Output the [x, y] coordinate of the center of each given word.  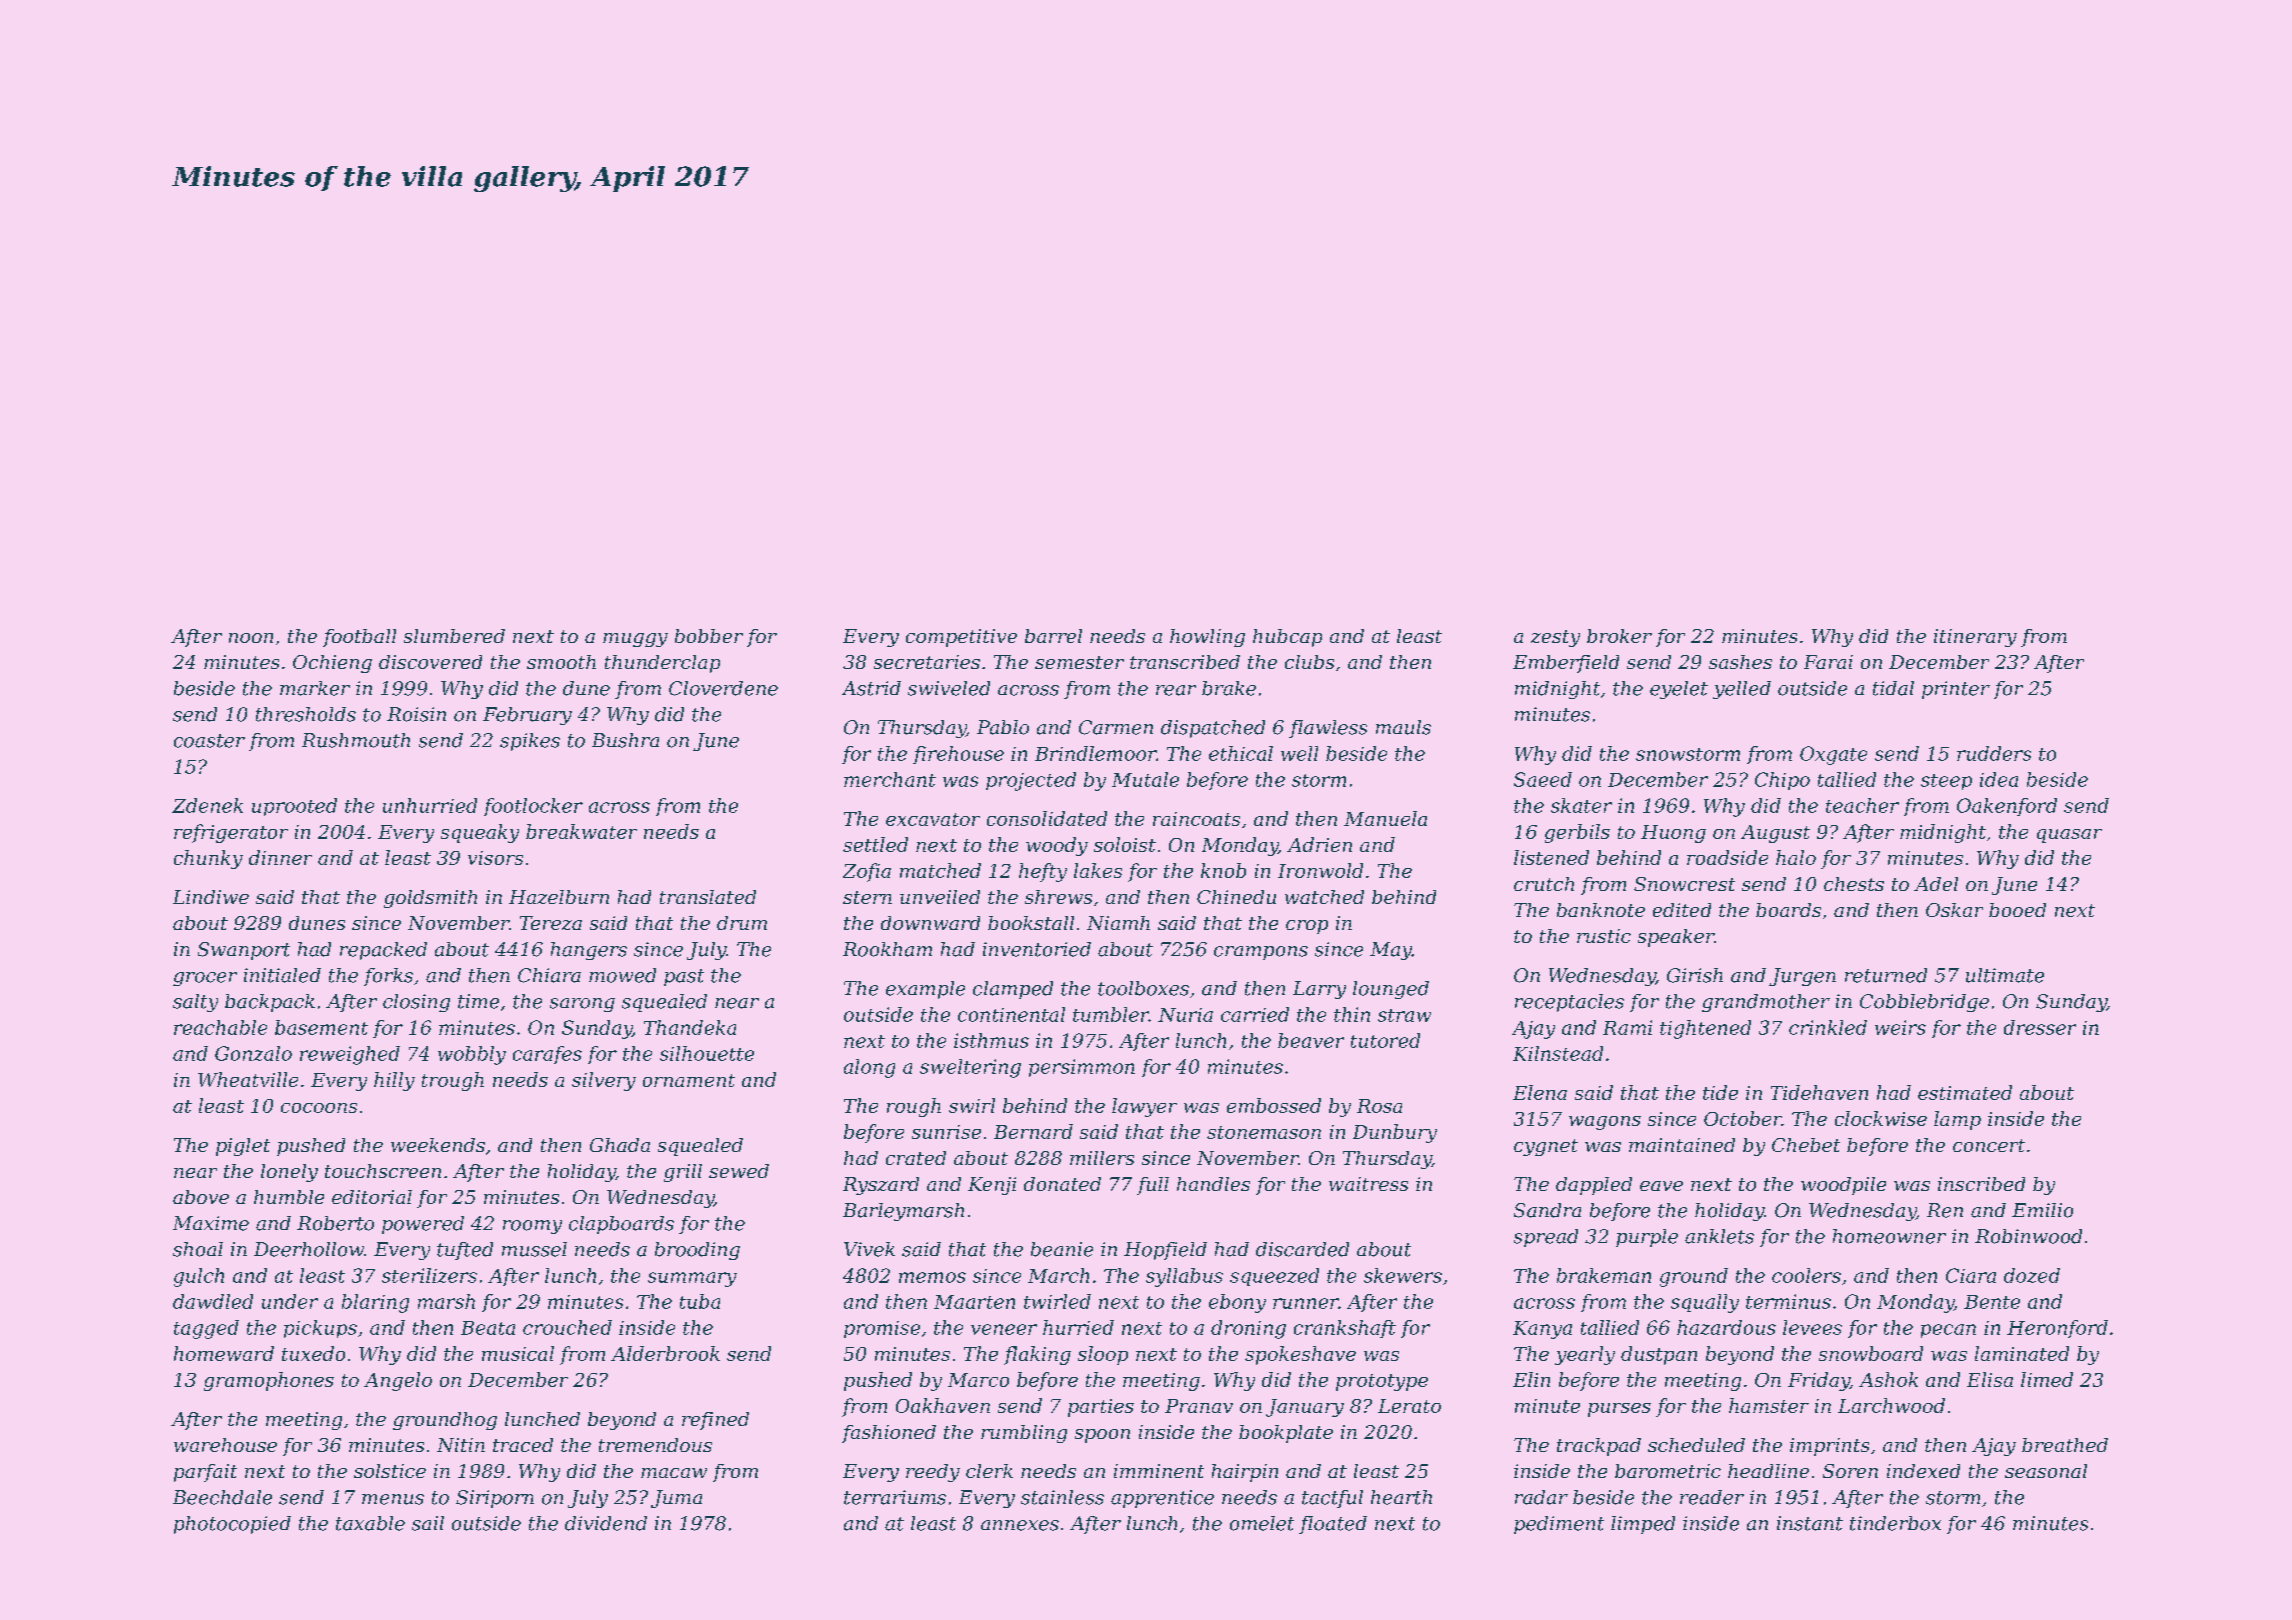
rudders [1994, 753]
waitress [1368, 1184]
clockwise [1881, 1118]
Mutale [1145, 779]
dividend [606, 1523]
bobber [709, 636]
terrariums [895, 1497]
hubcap [1287, 638]
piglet [243, 1147]
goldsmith [430, 899]
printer [1956, 690]
